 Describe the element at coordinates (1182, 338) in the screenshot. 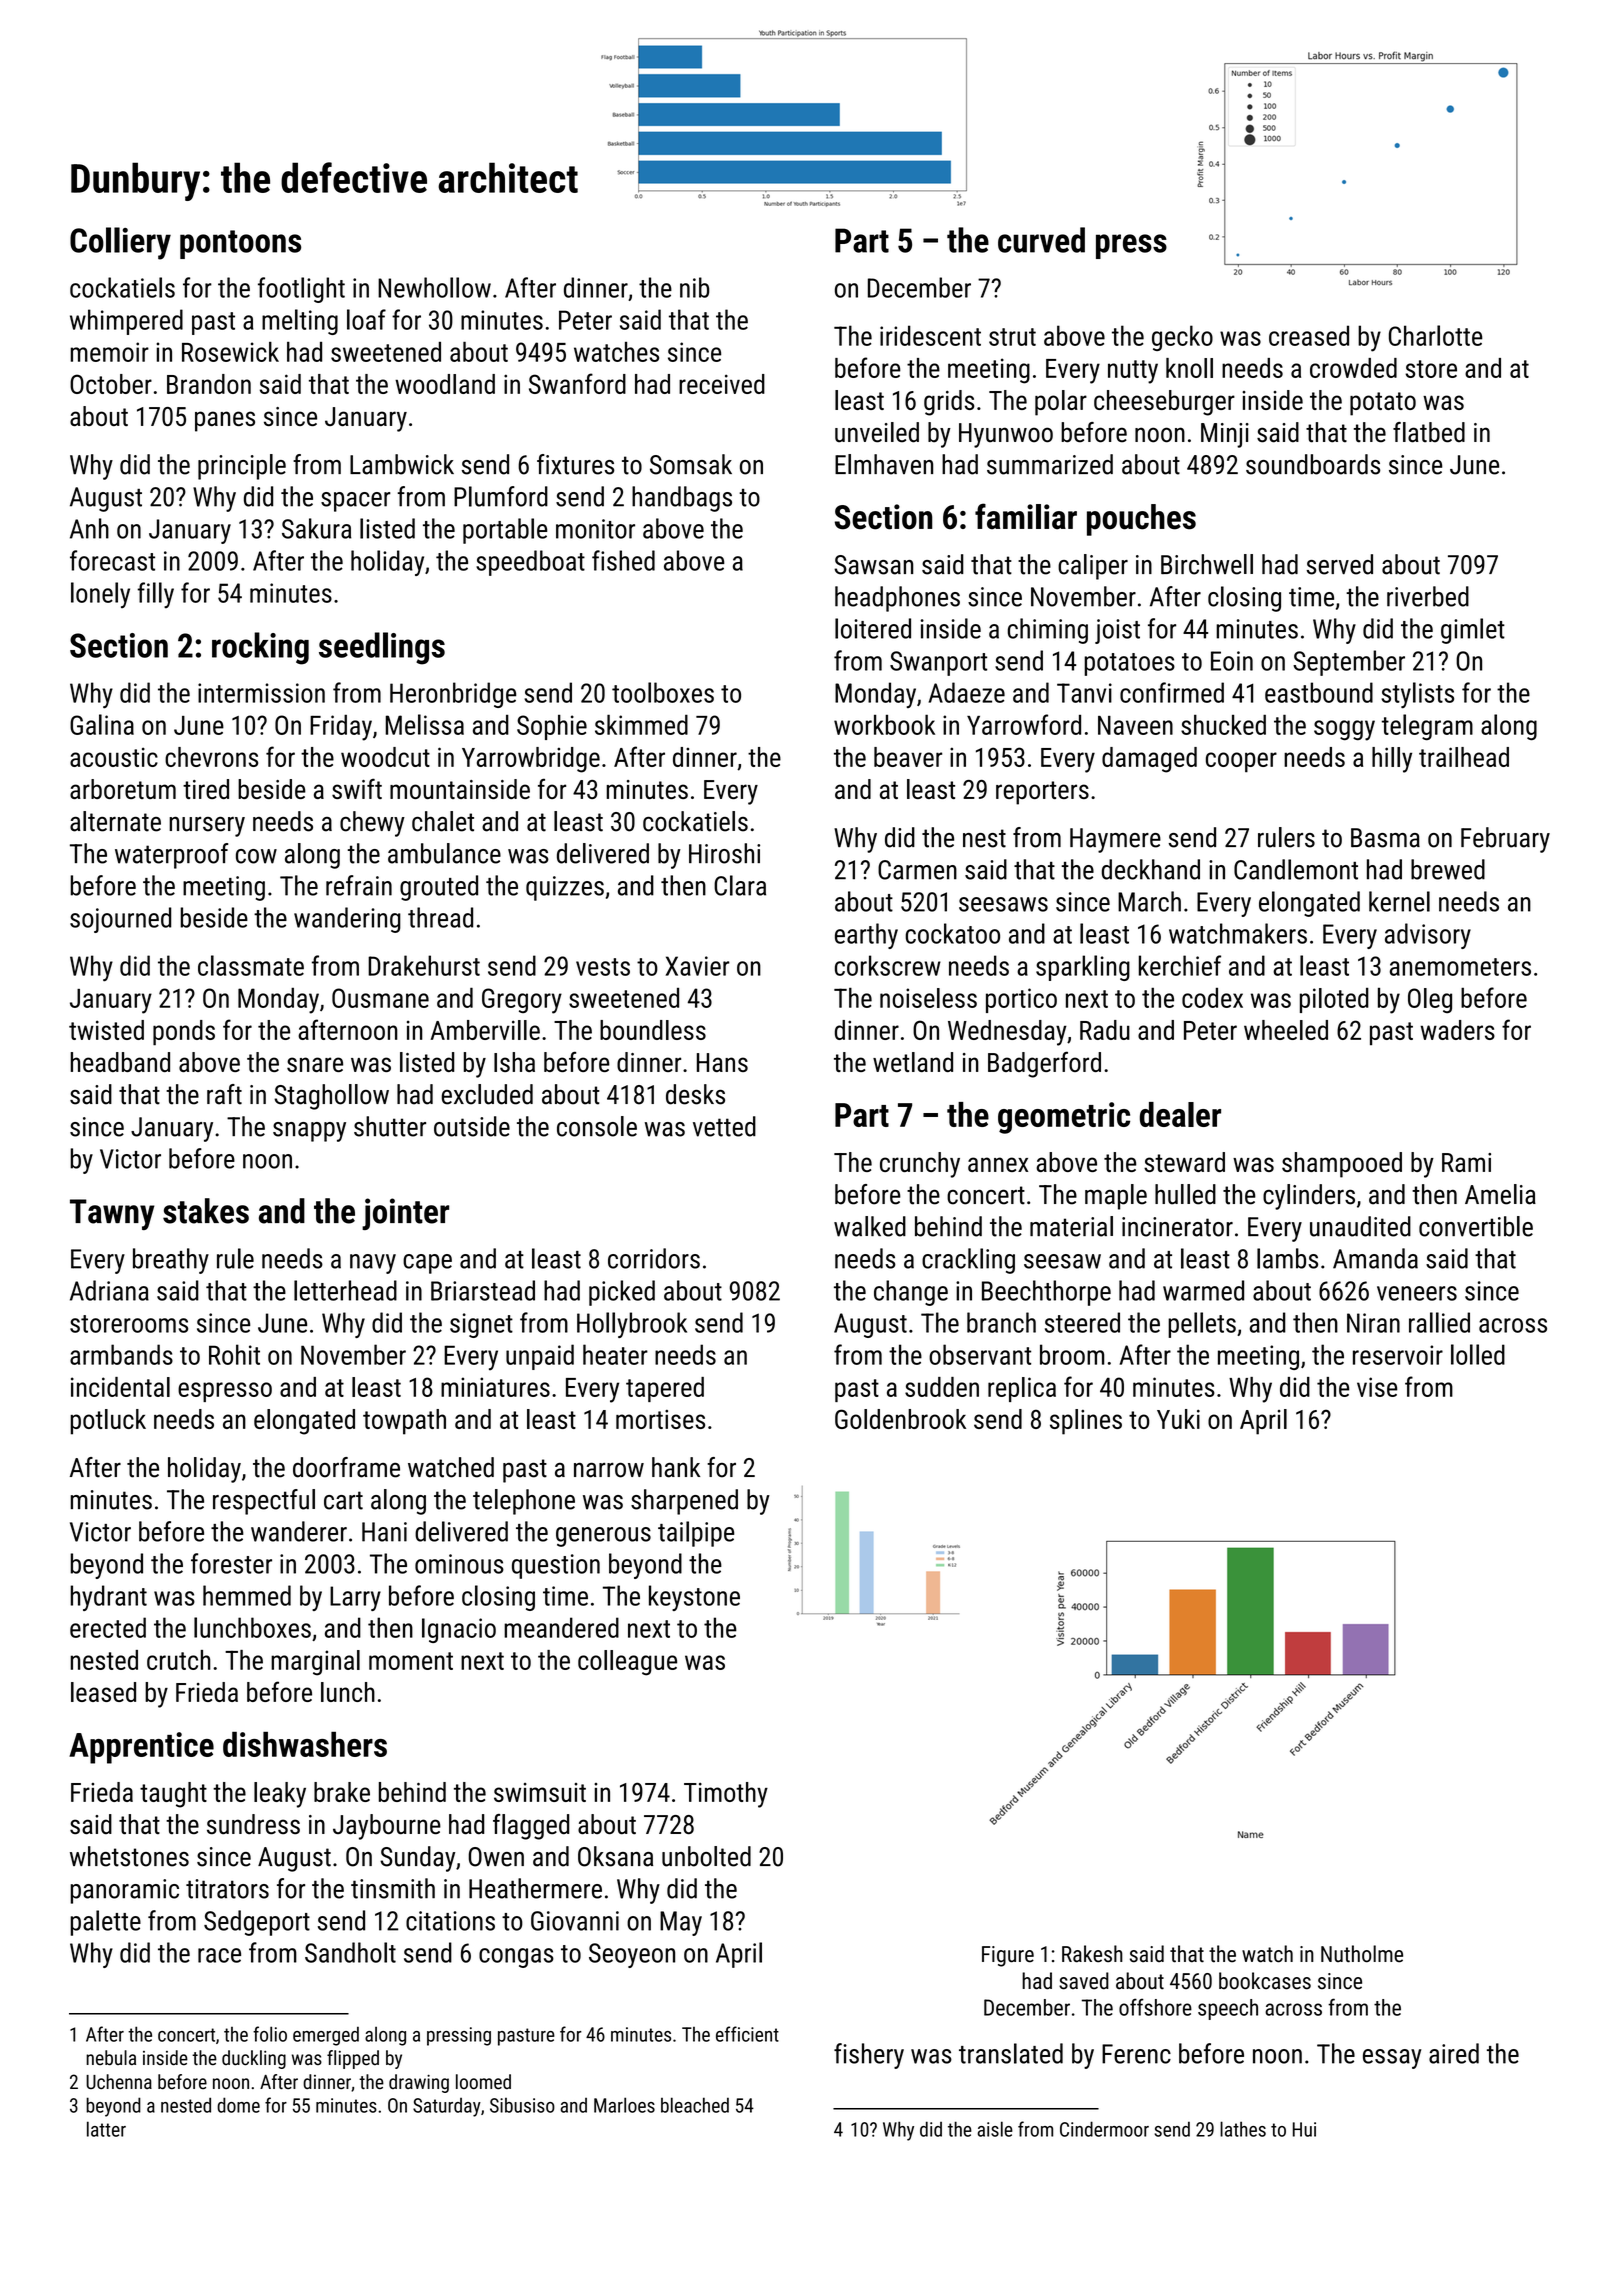

I see `gecko` at that location.
